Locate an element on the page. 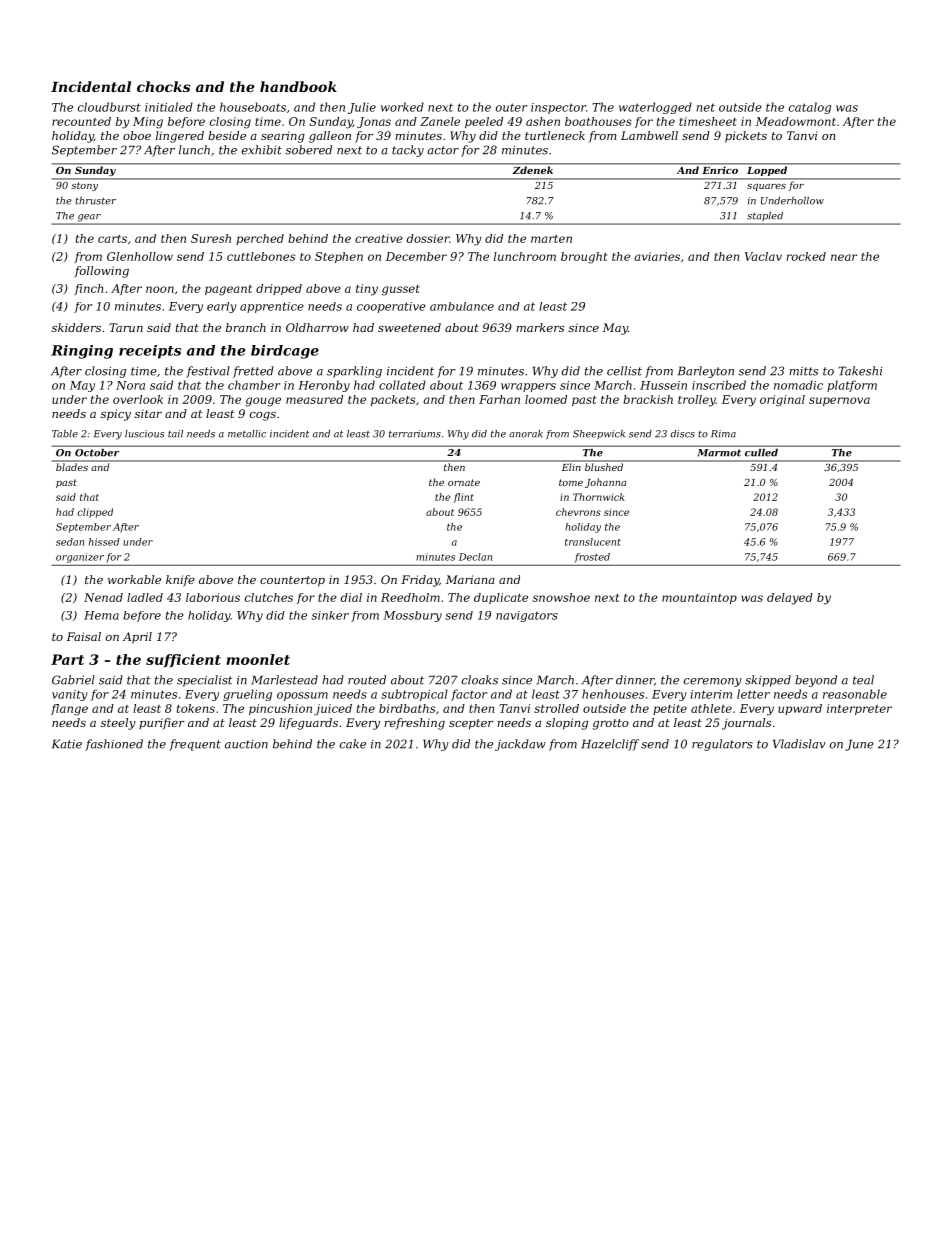 The height and width of the image is (1233, 952). Part is located at coordinates (67, 659).
